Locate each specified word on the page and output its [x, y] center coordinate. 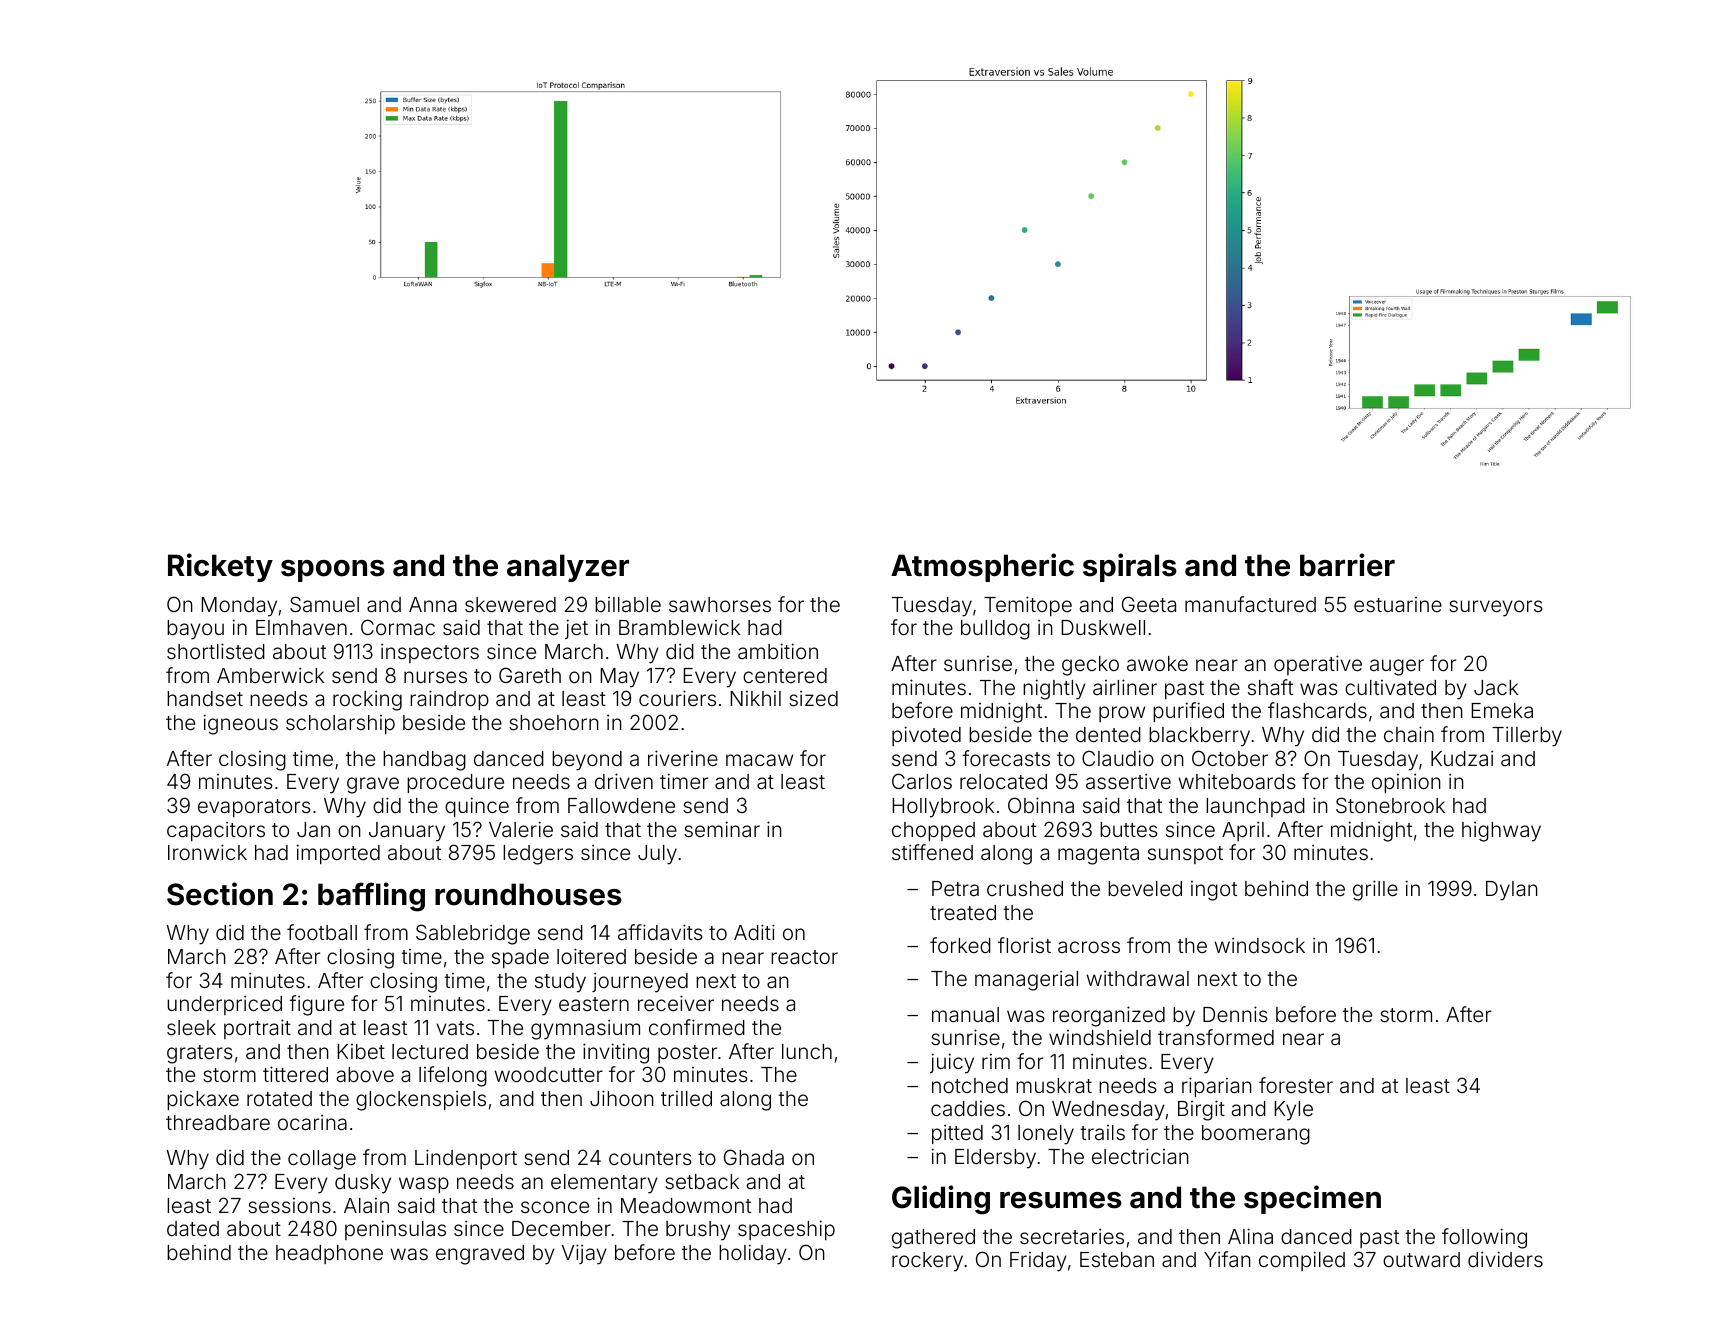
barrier [1347, 565]
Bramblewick [679, 627]
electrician [1140, 1156]
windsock [1260, 945]
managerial [1026, 980]
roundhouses [528, 894]
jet [576, 629]
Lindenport [466, 1159]
